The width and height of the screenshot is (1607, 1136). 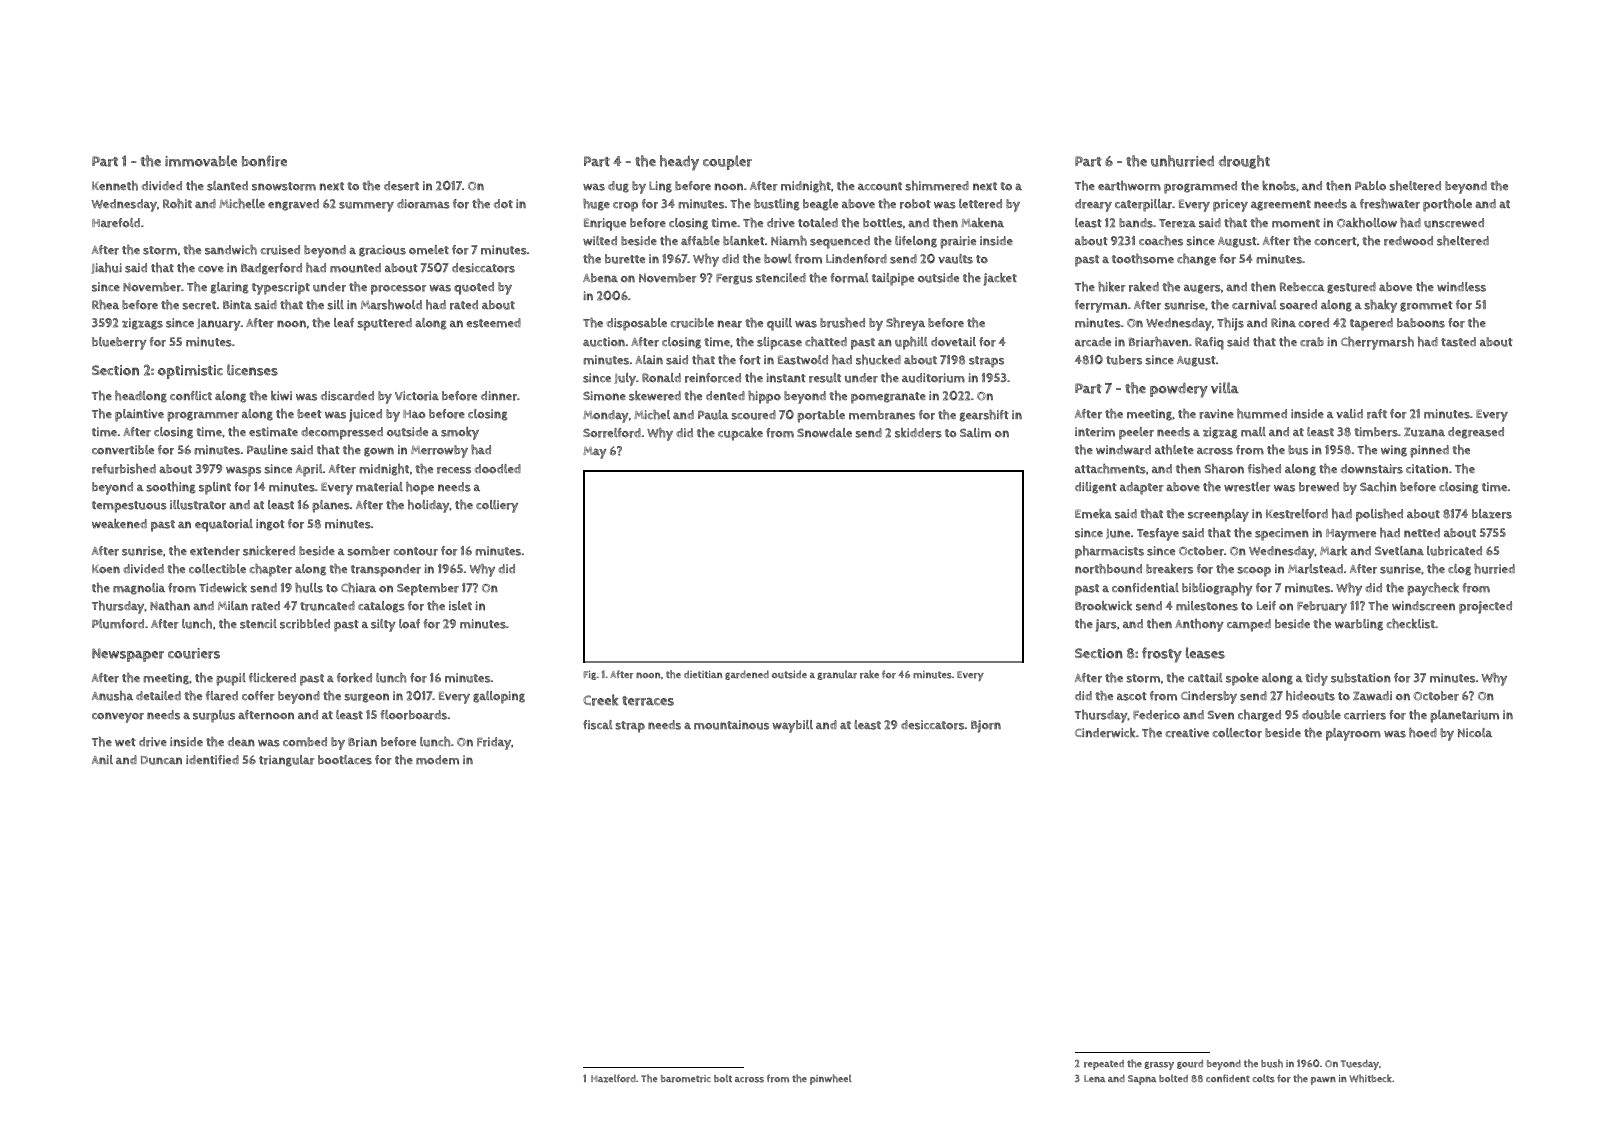 I want to click on waybill, so click(x=793, y=726).
